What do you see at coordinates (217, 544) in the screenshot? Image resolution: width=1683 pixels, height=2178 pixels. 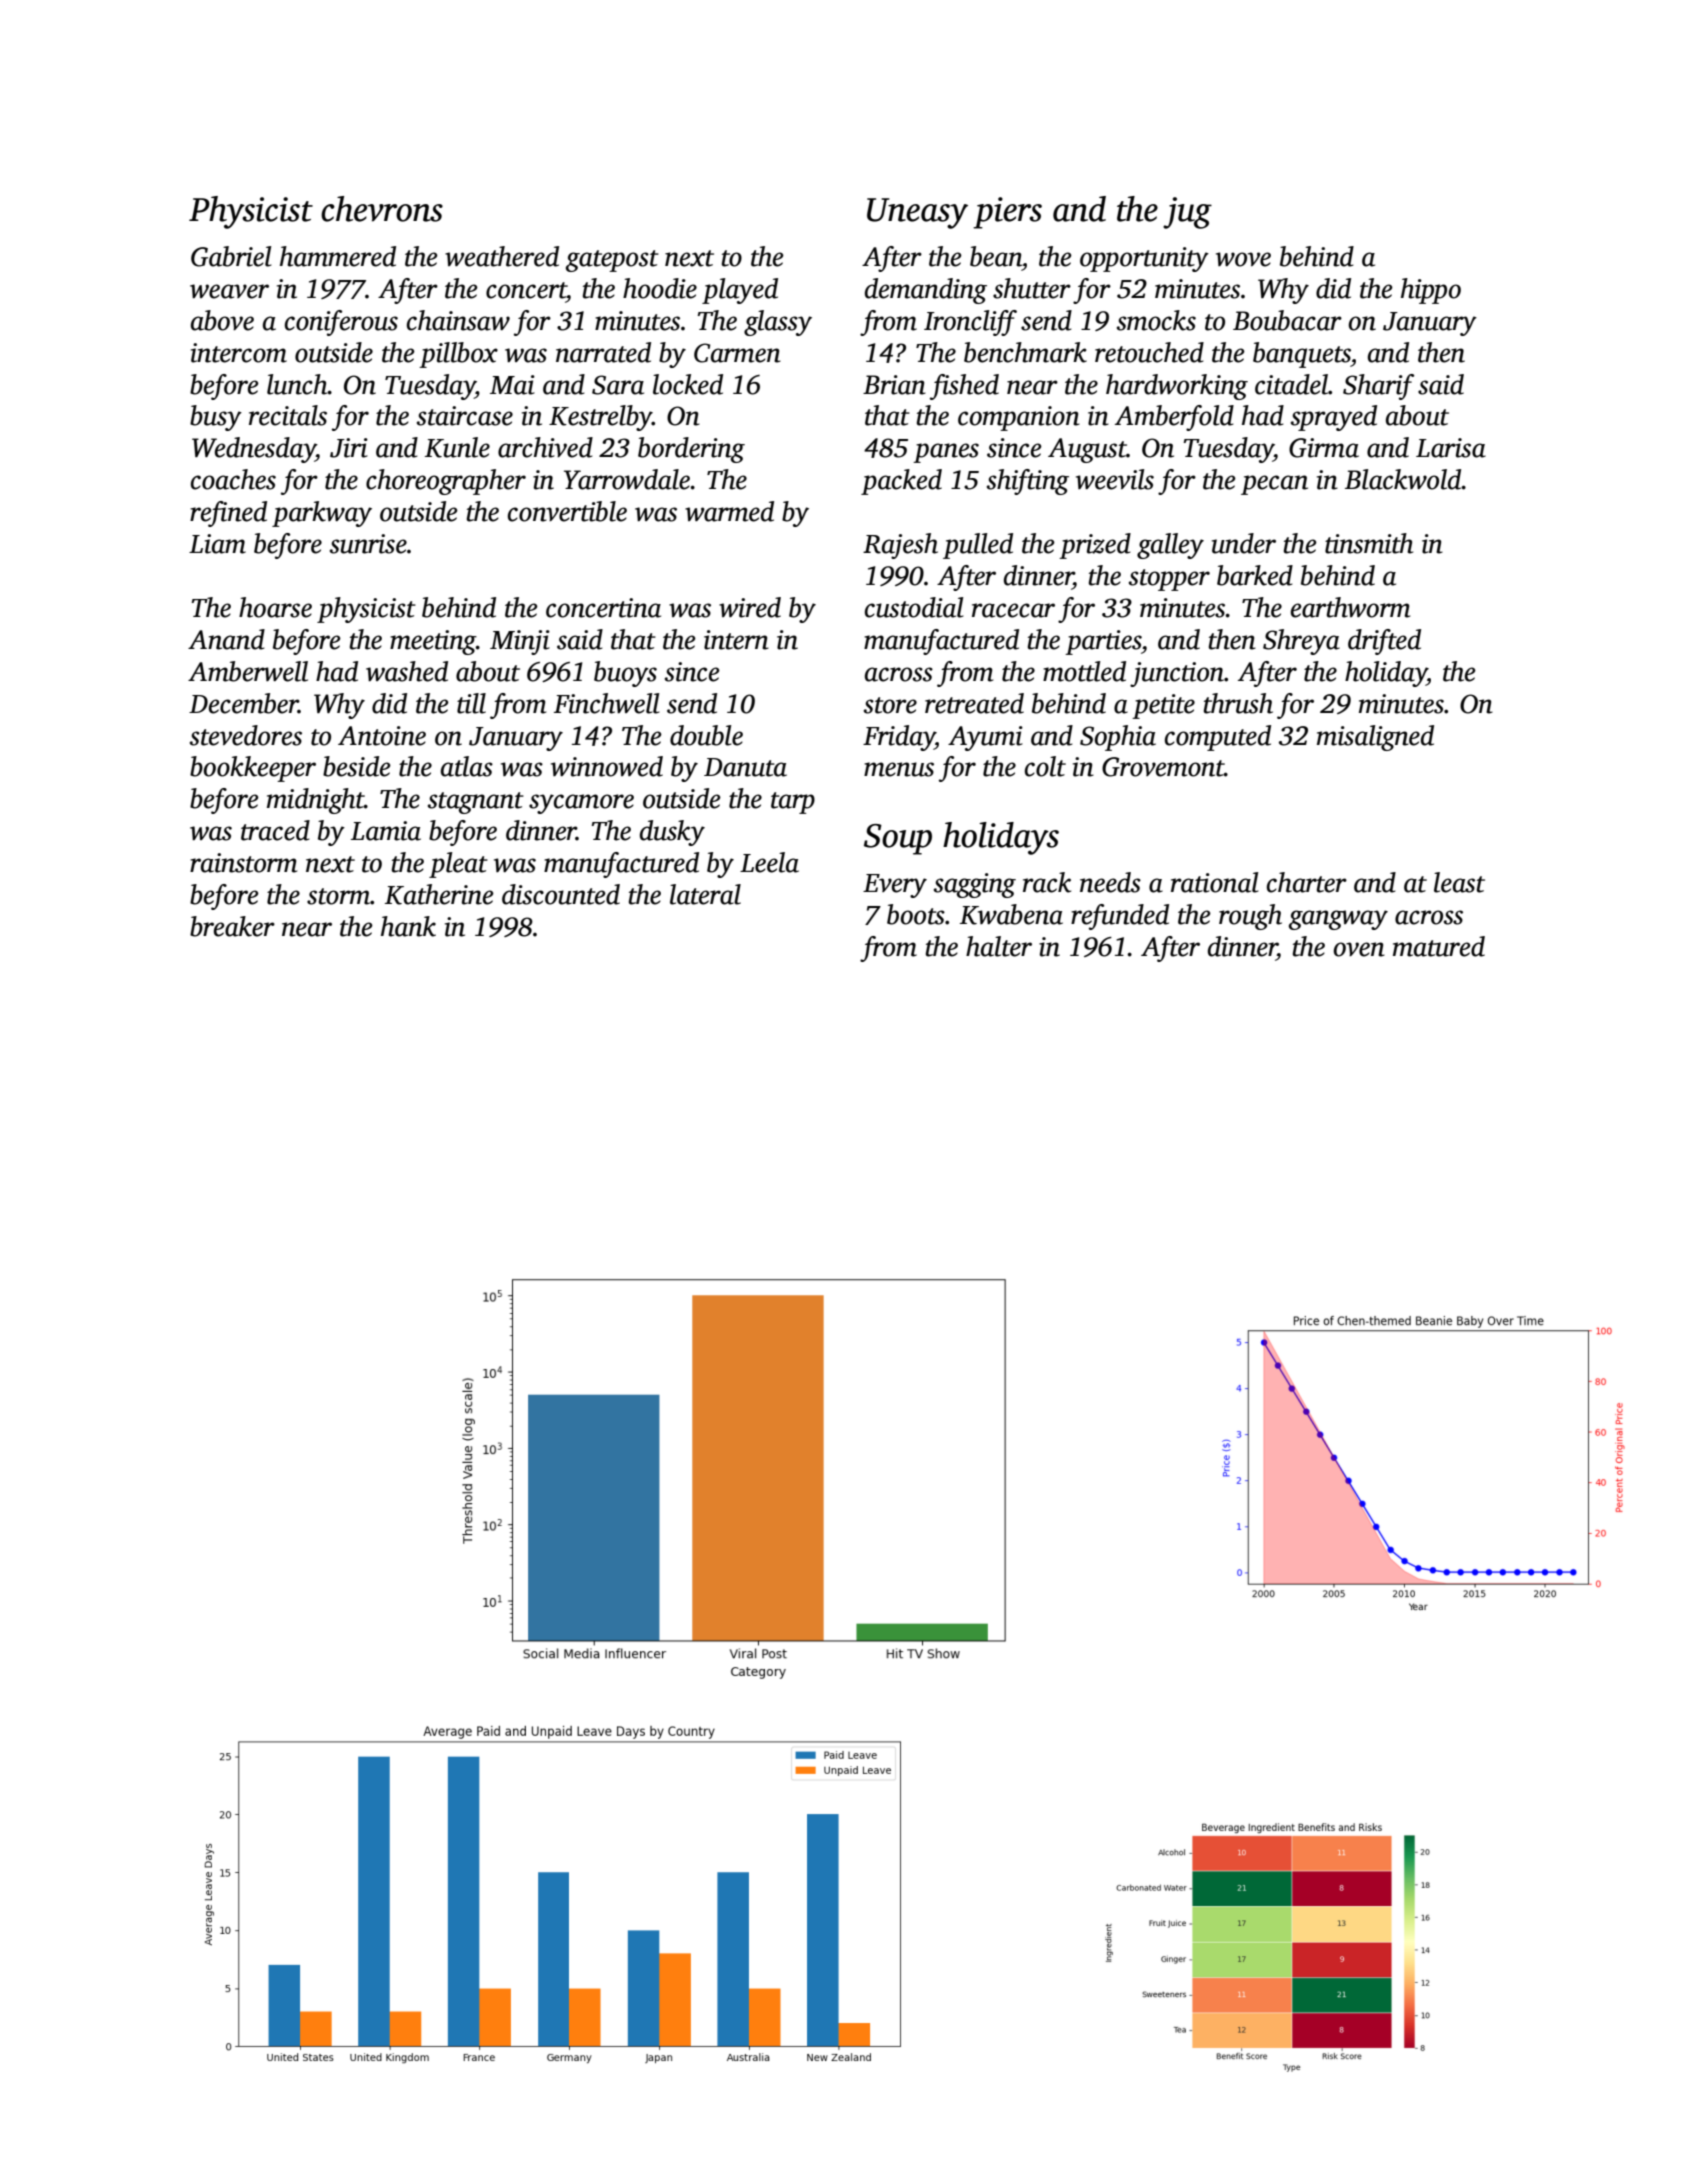 I see `Liam` at bounding box center [217, 544].
